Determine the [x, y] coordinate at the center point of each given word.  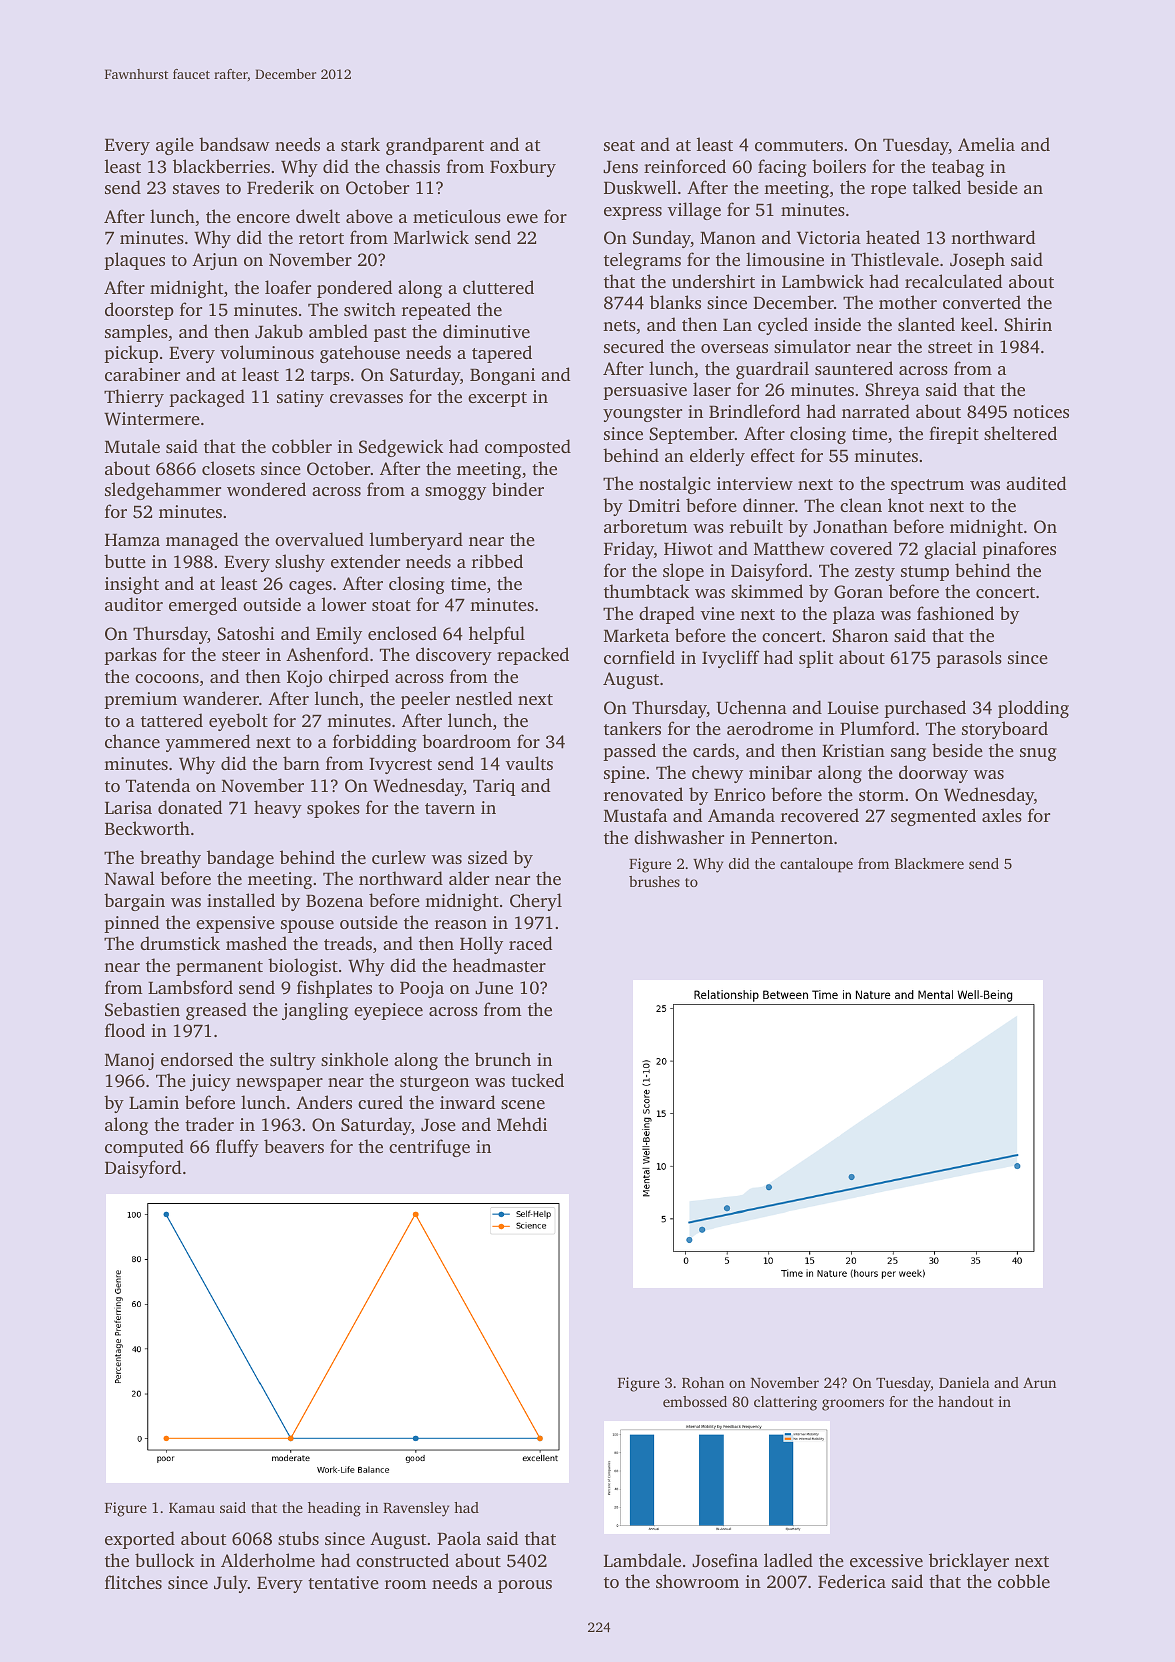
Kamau [192, 1508]
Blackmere [929, 863]
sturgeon [434, 1083]
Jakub [279, 331]
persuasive [645, 391]
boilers [839, 166]
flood [125, 1030]
